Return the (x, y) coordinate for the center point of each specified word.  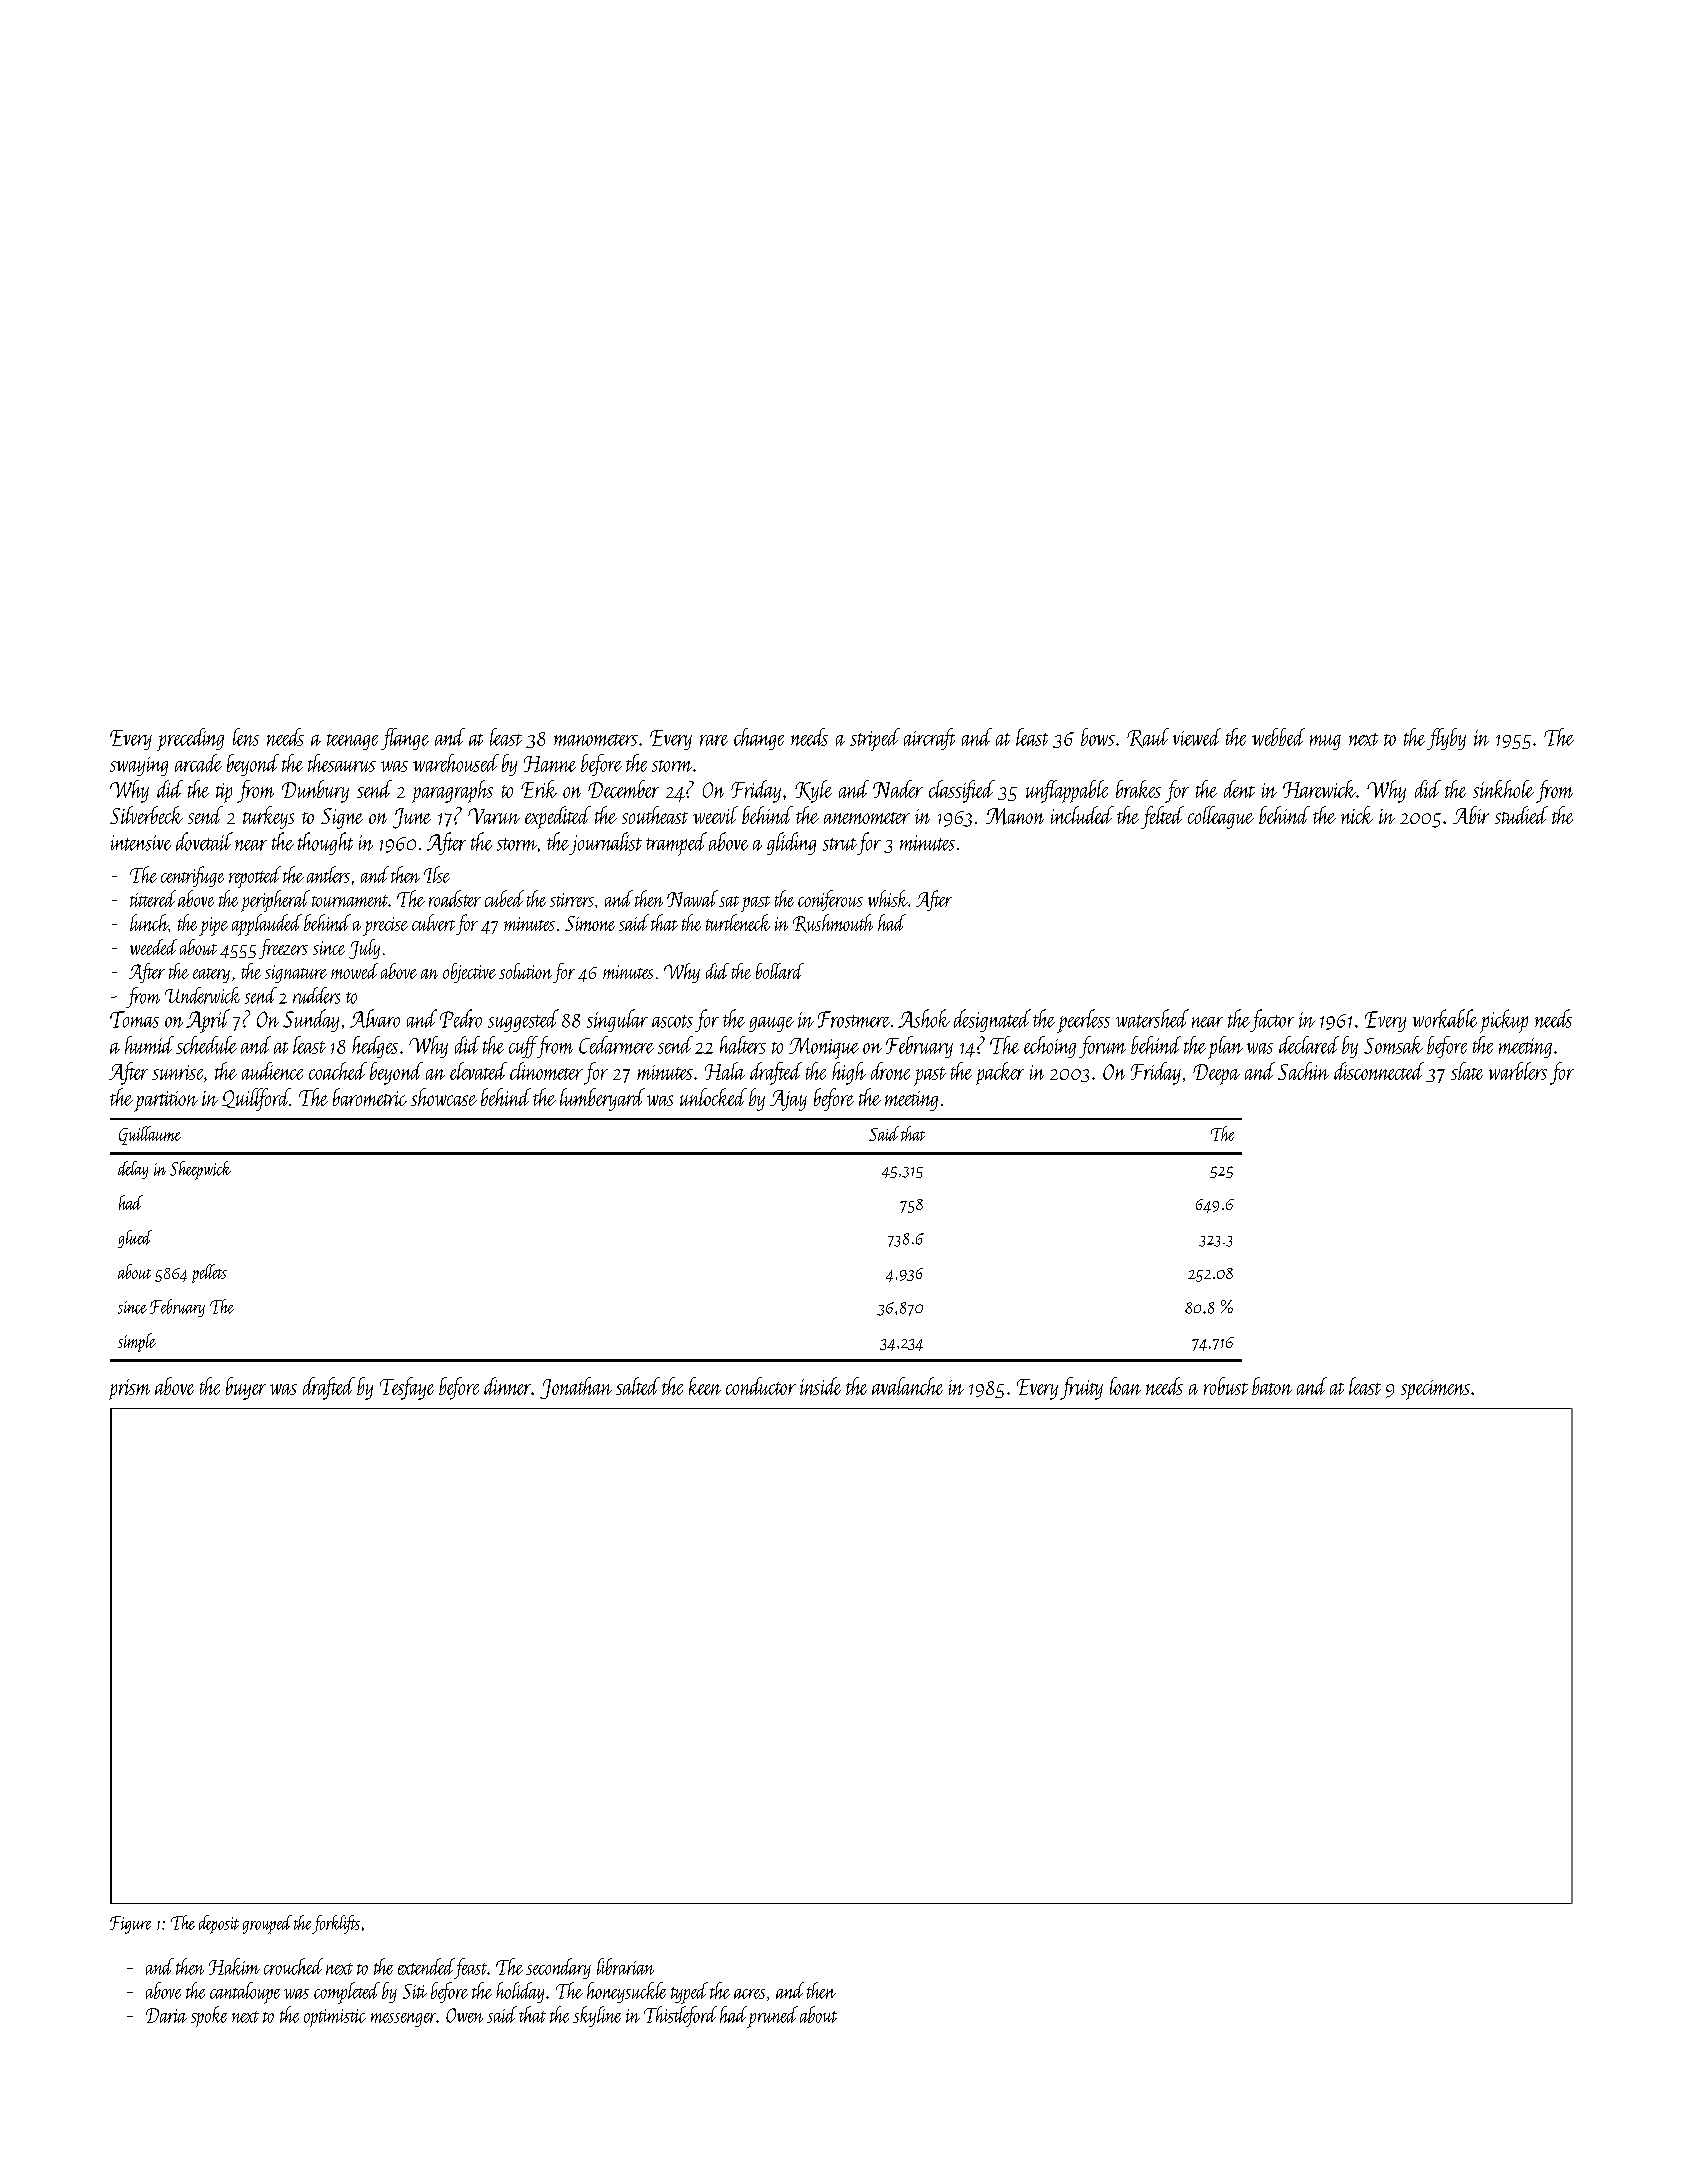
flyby (1446, 739)
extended (426, 1966)
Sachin (1303, 1071)
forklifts (336, 1924)
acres (749, 1994)
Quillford (256, 1099)
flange (405, 739)
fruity (1081, 1388)
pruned (773, 2017)
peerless (1083, 1021)
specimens (1435, 1390)
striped (875, 739)
